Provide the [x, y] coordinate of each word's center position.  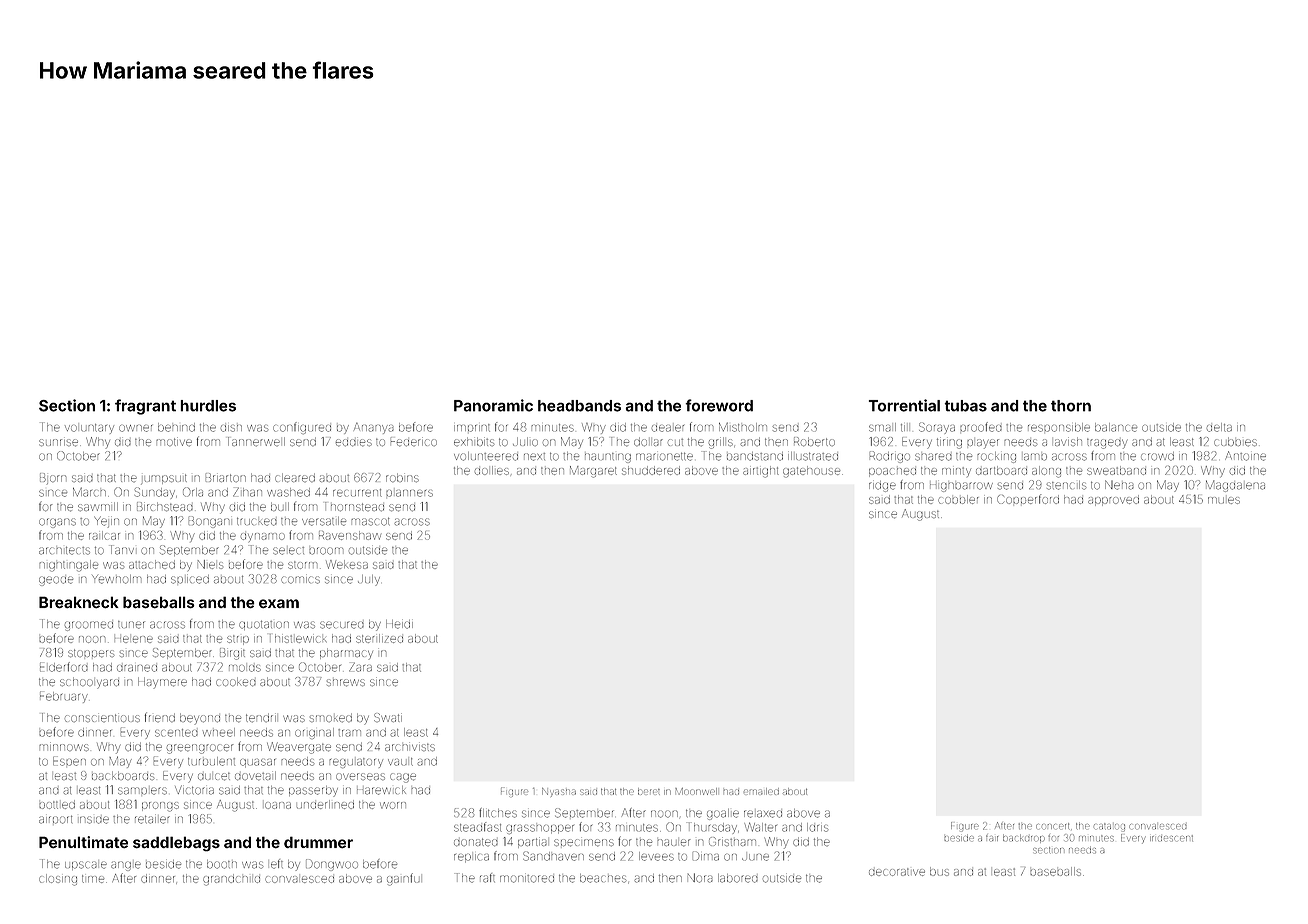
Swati [388, 717]
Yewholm [116, 579]
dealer [668, 428]
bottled [57, 804]
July [369, 580]
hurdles [208, 406]
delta [1219, 427]
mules [1224, 500]
